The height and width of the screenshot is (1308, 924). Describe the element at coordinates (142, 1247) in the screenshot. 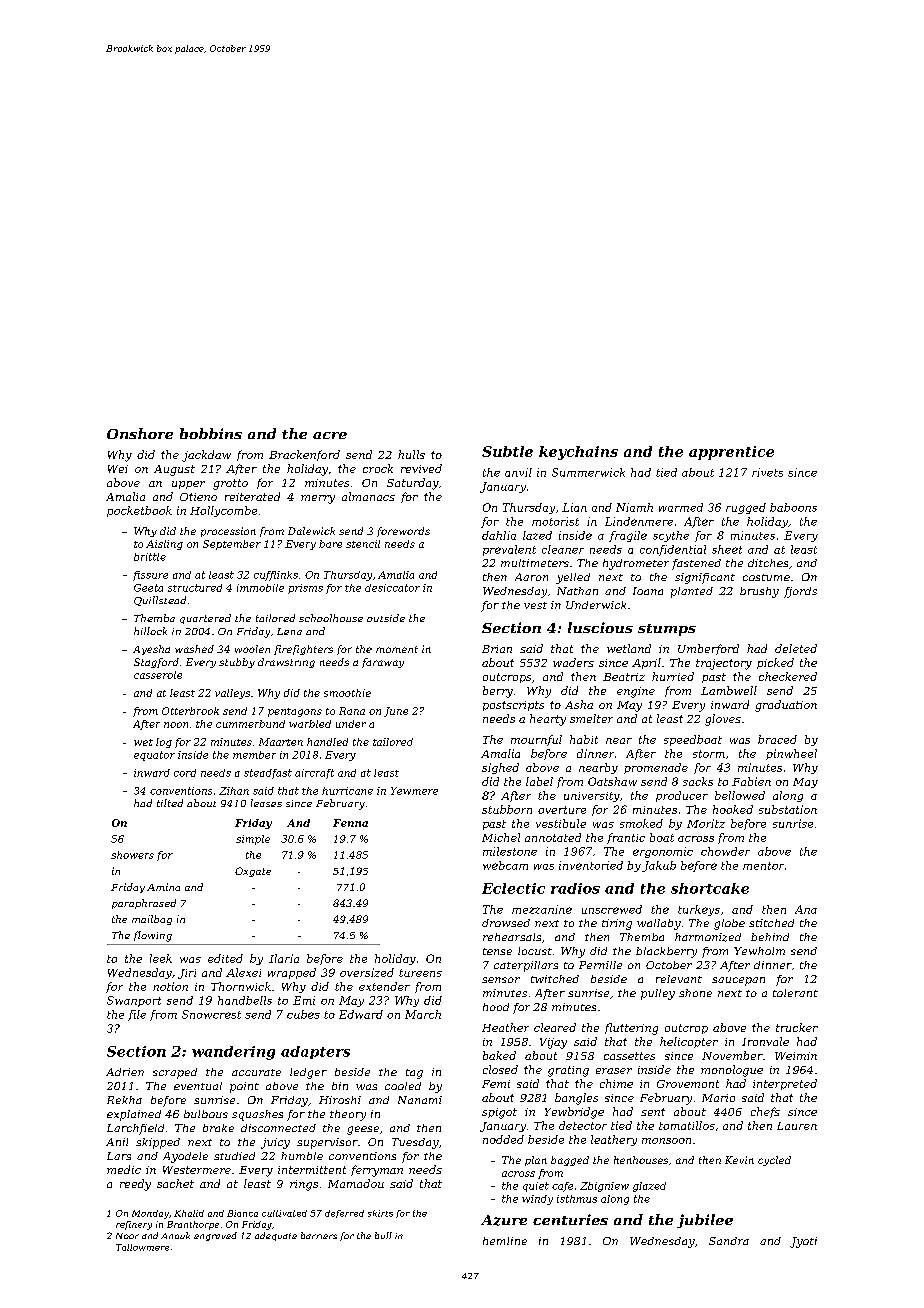

I see `Tallowmere` at that location.
